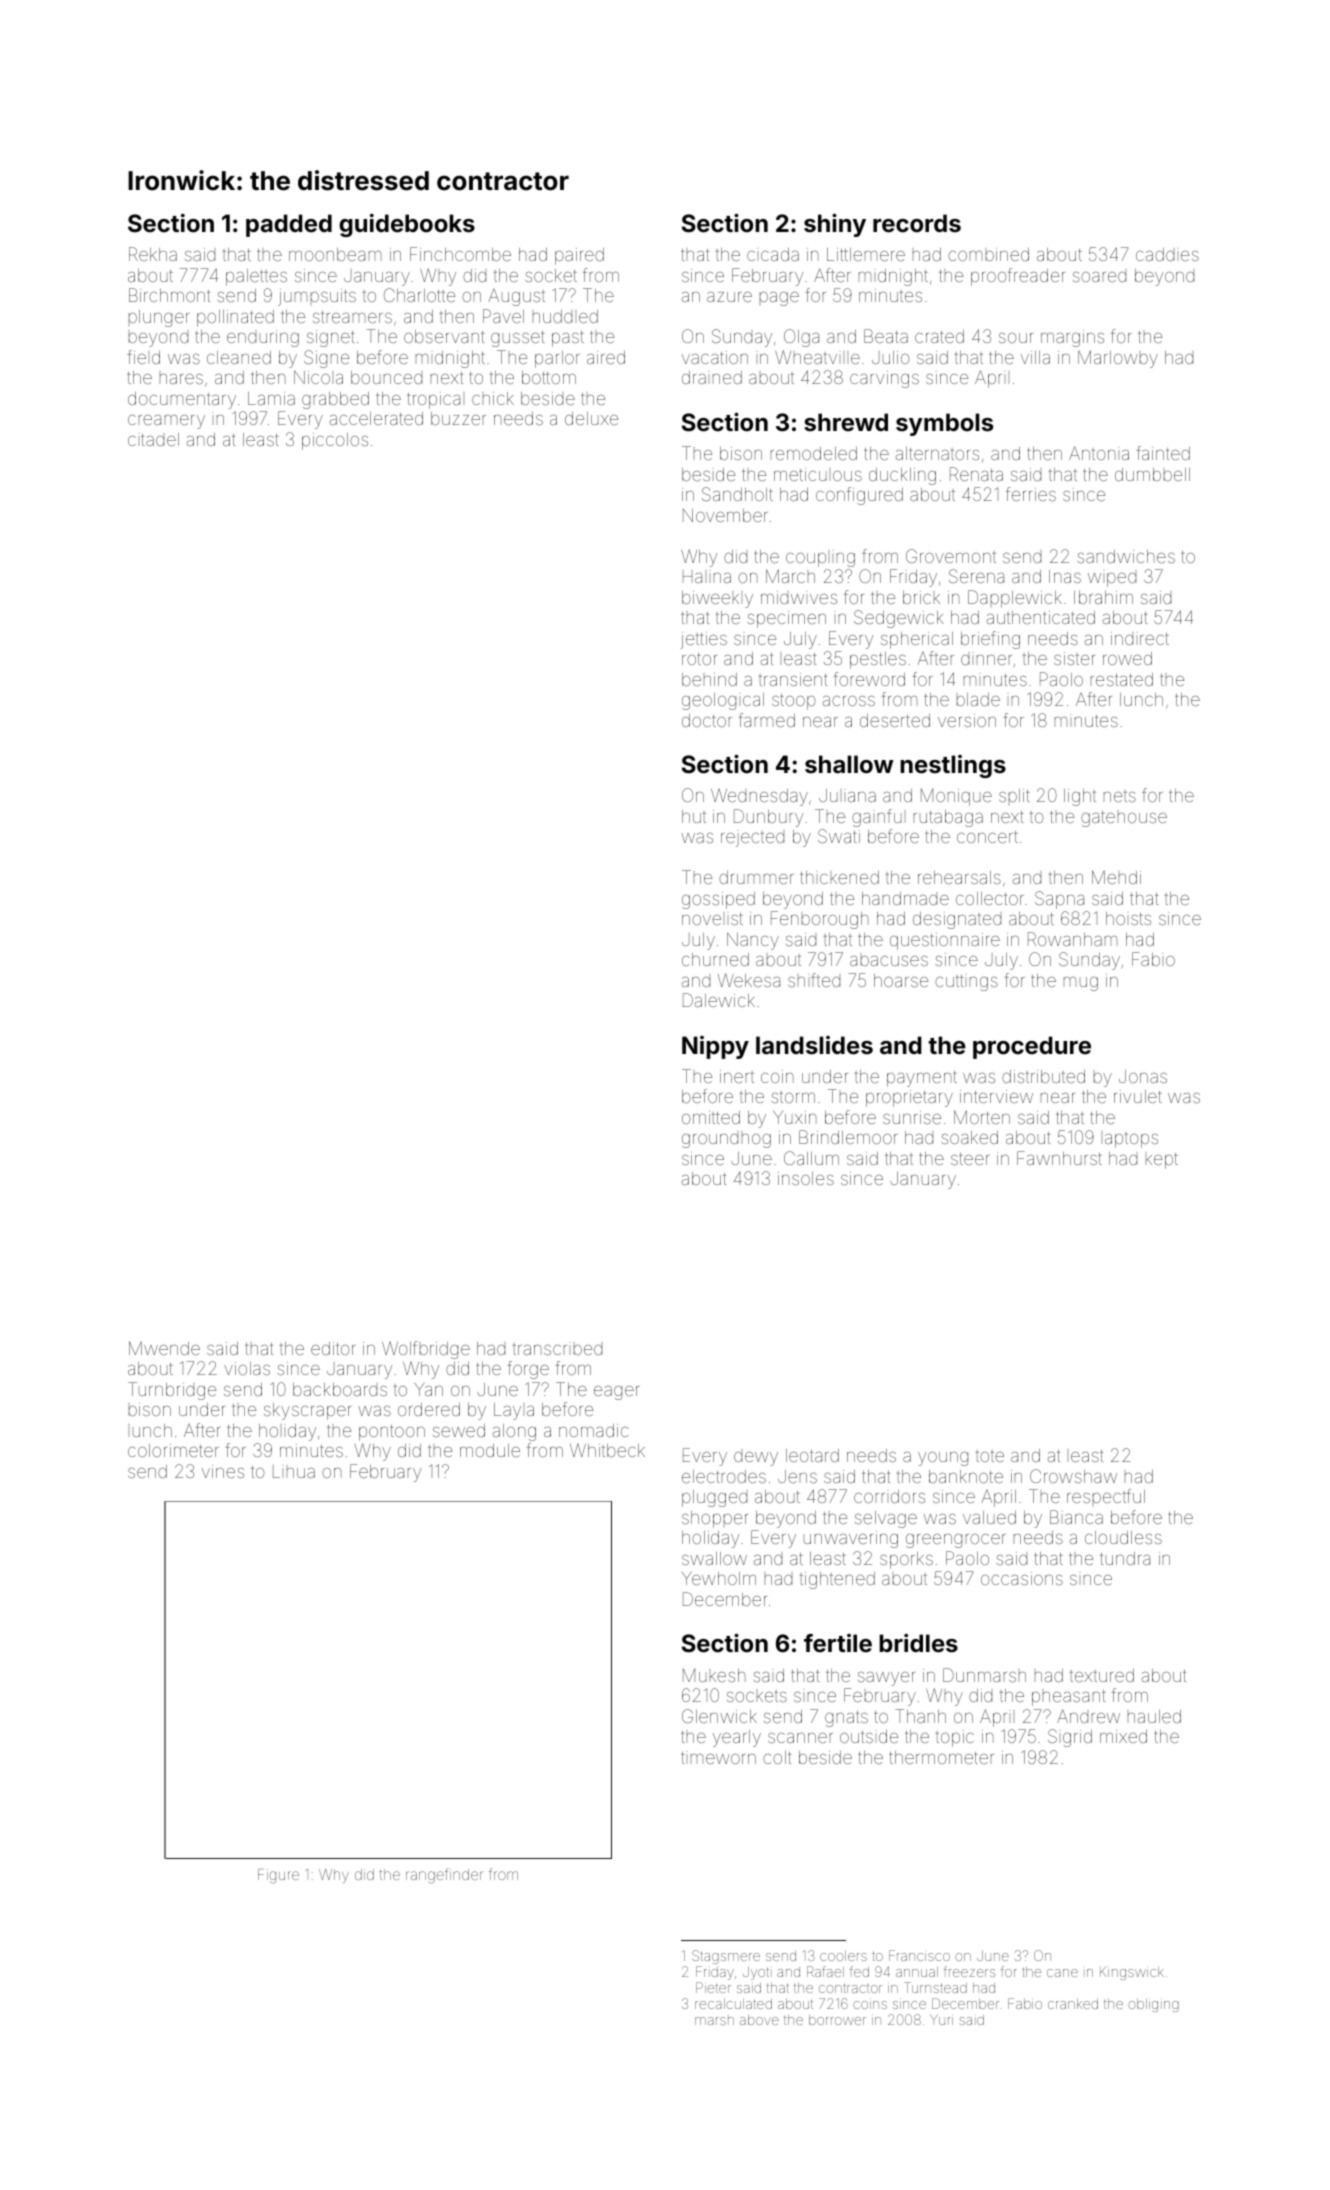 The image size is (1330, 2190). What do you see at coordinates (444, 1876) in the page?
I see `rangefinder` at bounding box center [444, 1876].
